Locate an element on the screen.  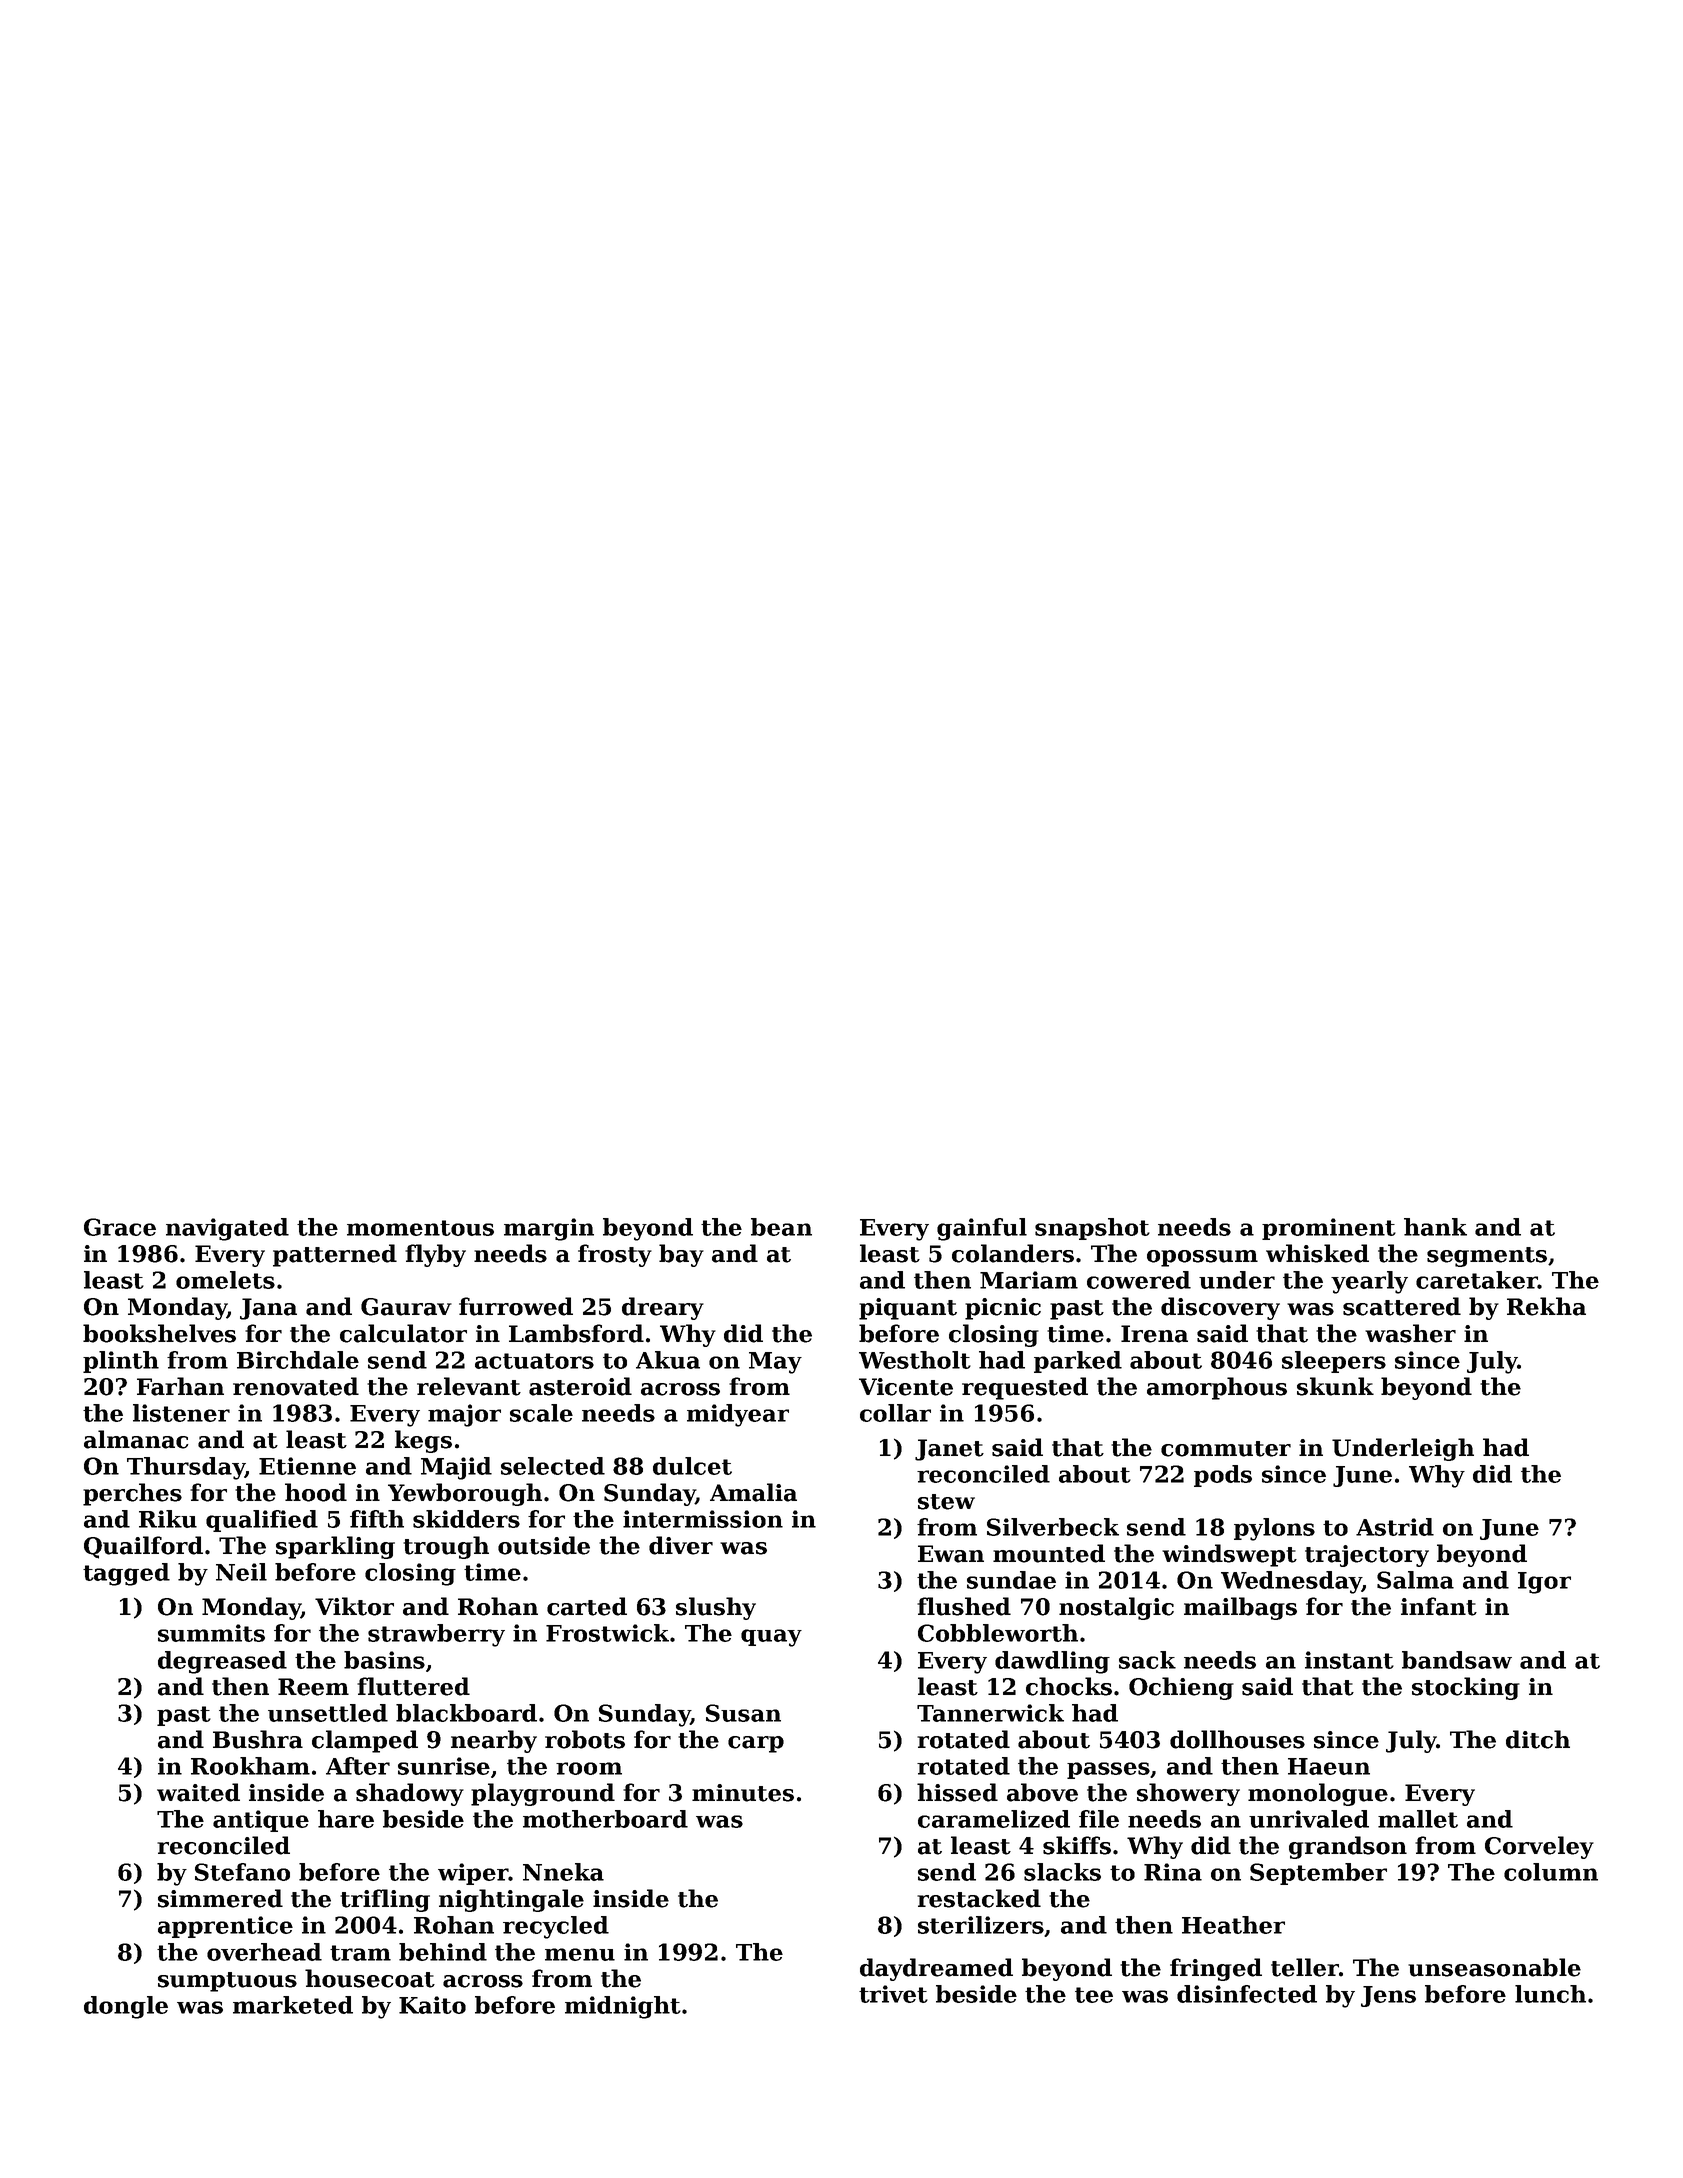
margin is located at coordinates (549, 1229).
